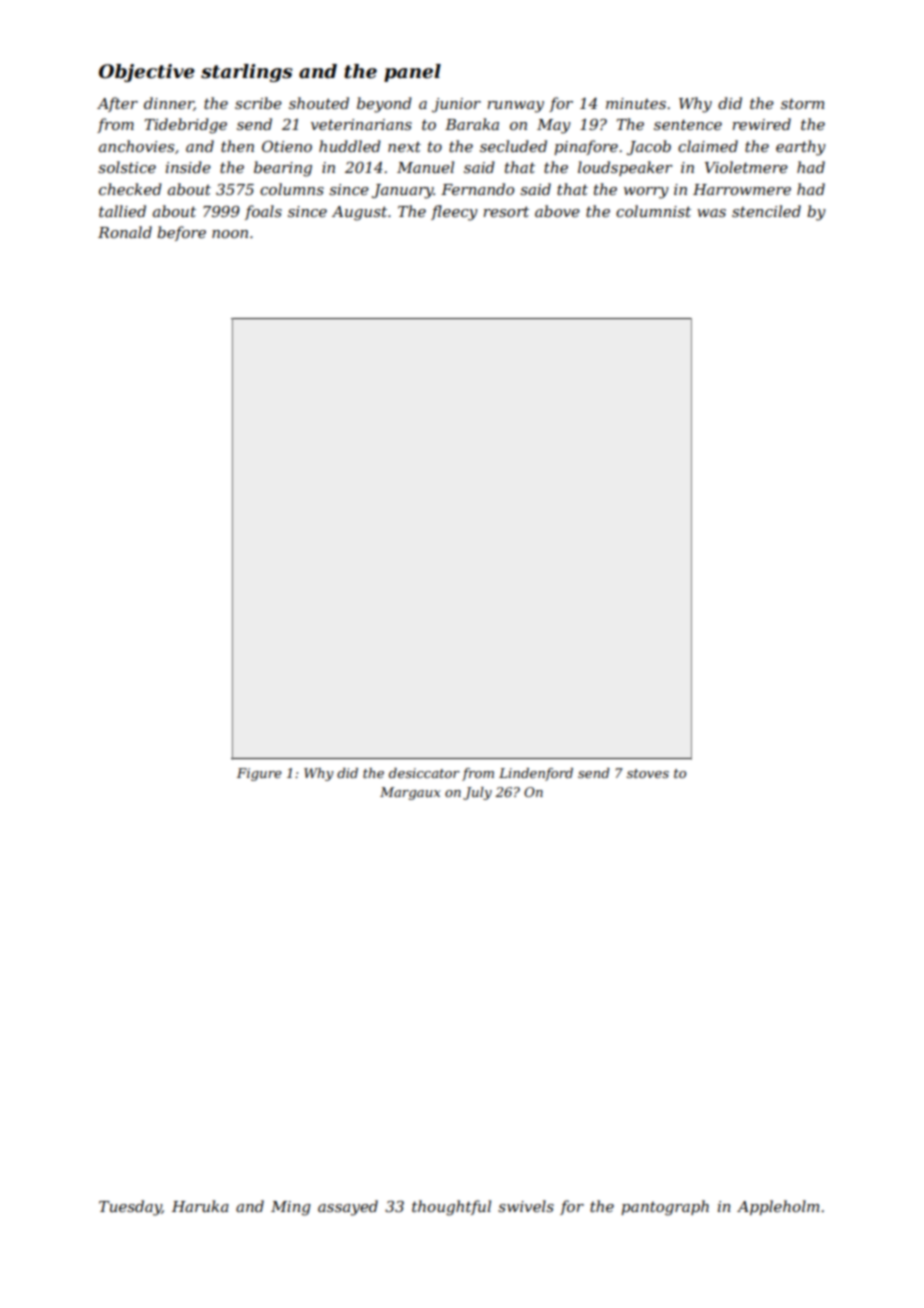 Image resolution: width=924 pixels, height=1308 pixels. Describe the element at coordinates (130, 1208) in the image. I see `Tuesday` at that location.
